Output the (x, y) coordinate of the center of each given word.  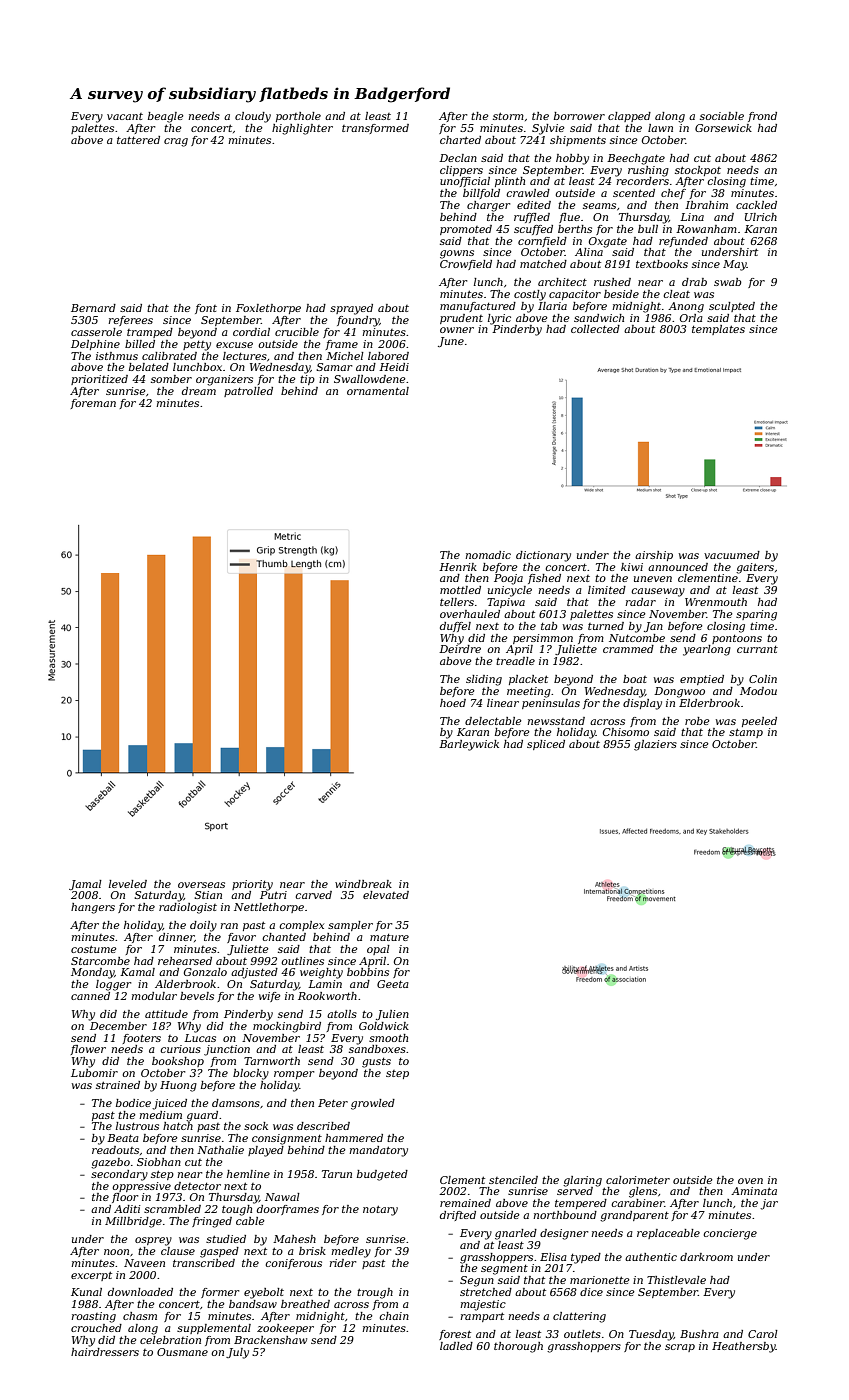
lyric (499, 319)
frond (762, 117)
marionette (600, 1280)
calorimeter (638, 1180)
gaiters (755, 568)
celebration (170, 1340)
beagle (166, 117)
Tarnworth (272, 1061)
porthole (298, 117)
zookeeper (285, 1329)
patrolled (248, 392)
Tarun (337, 1174)
